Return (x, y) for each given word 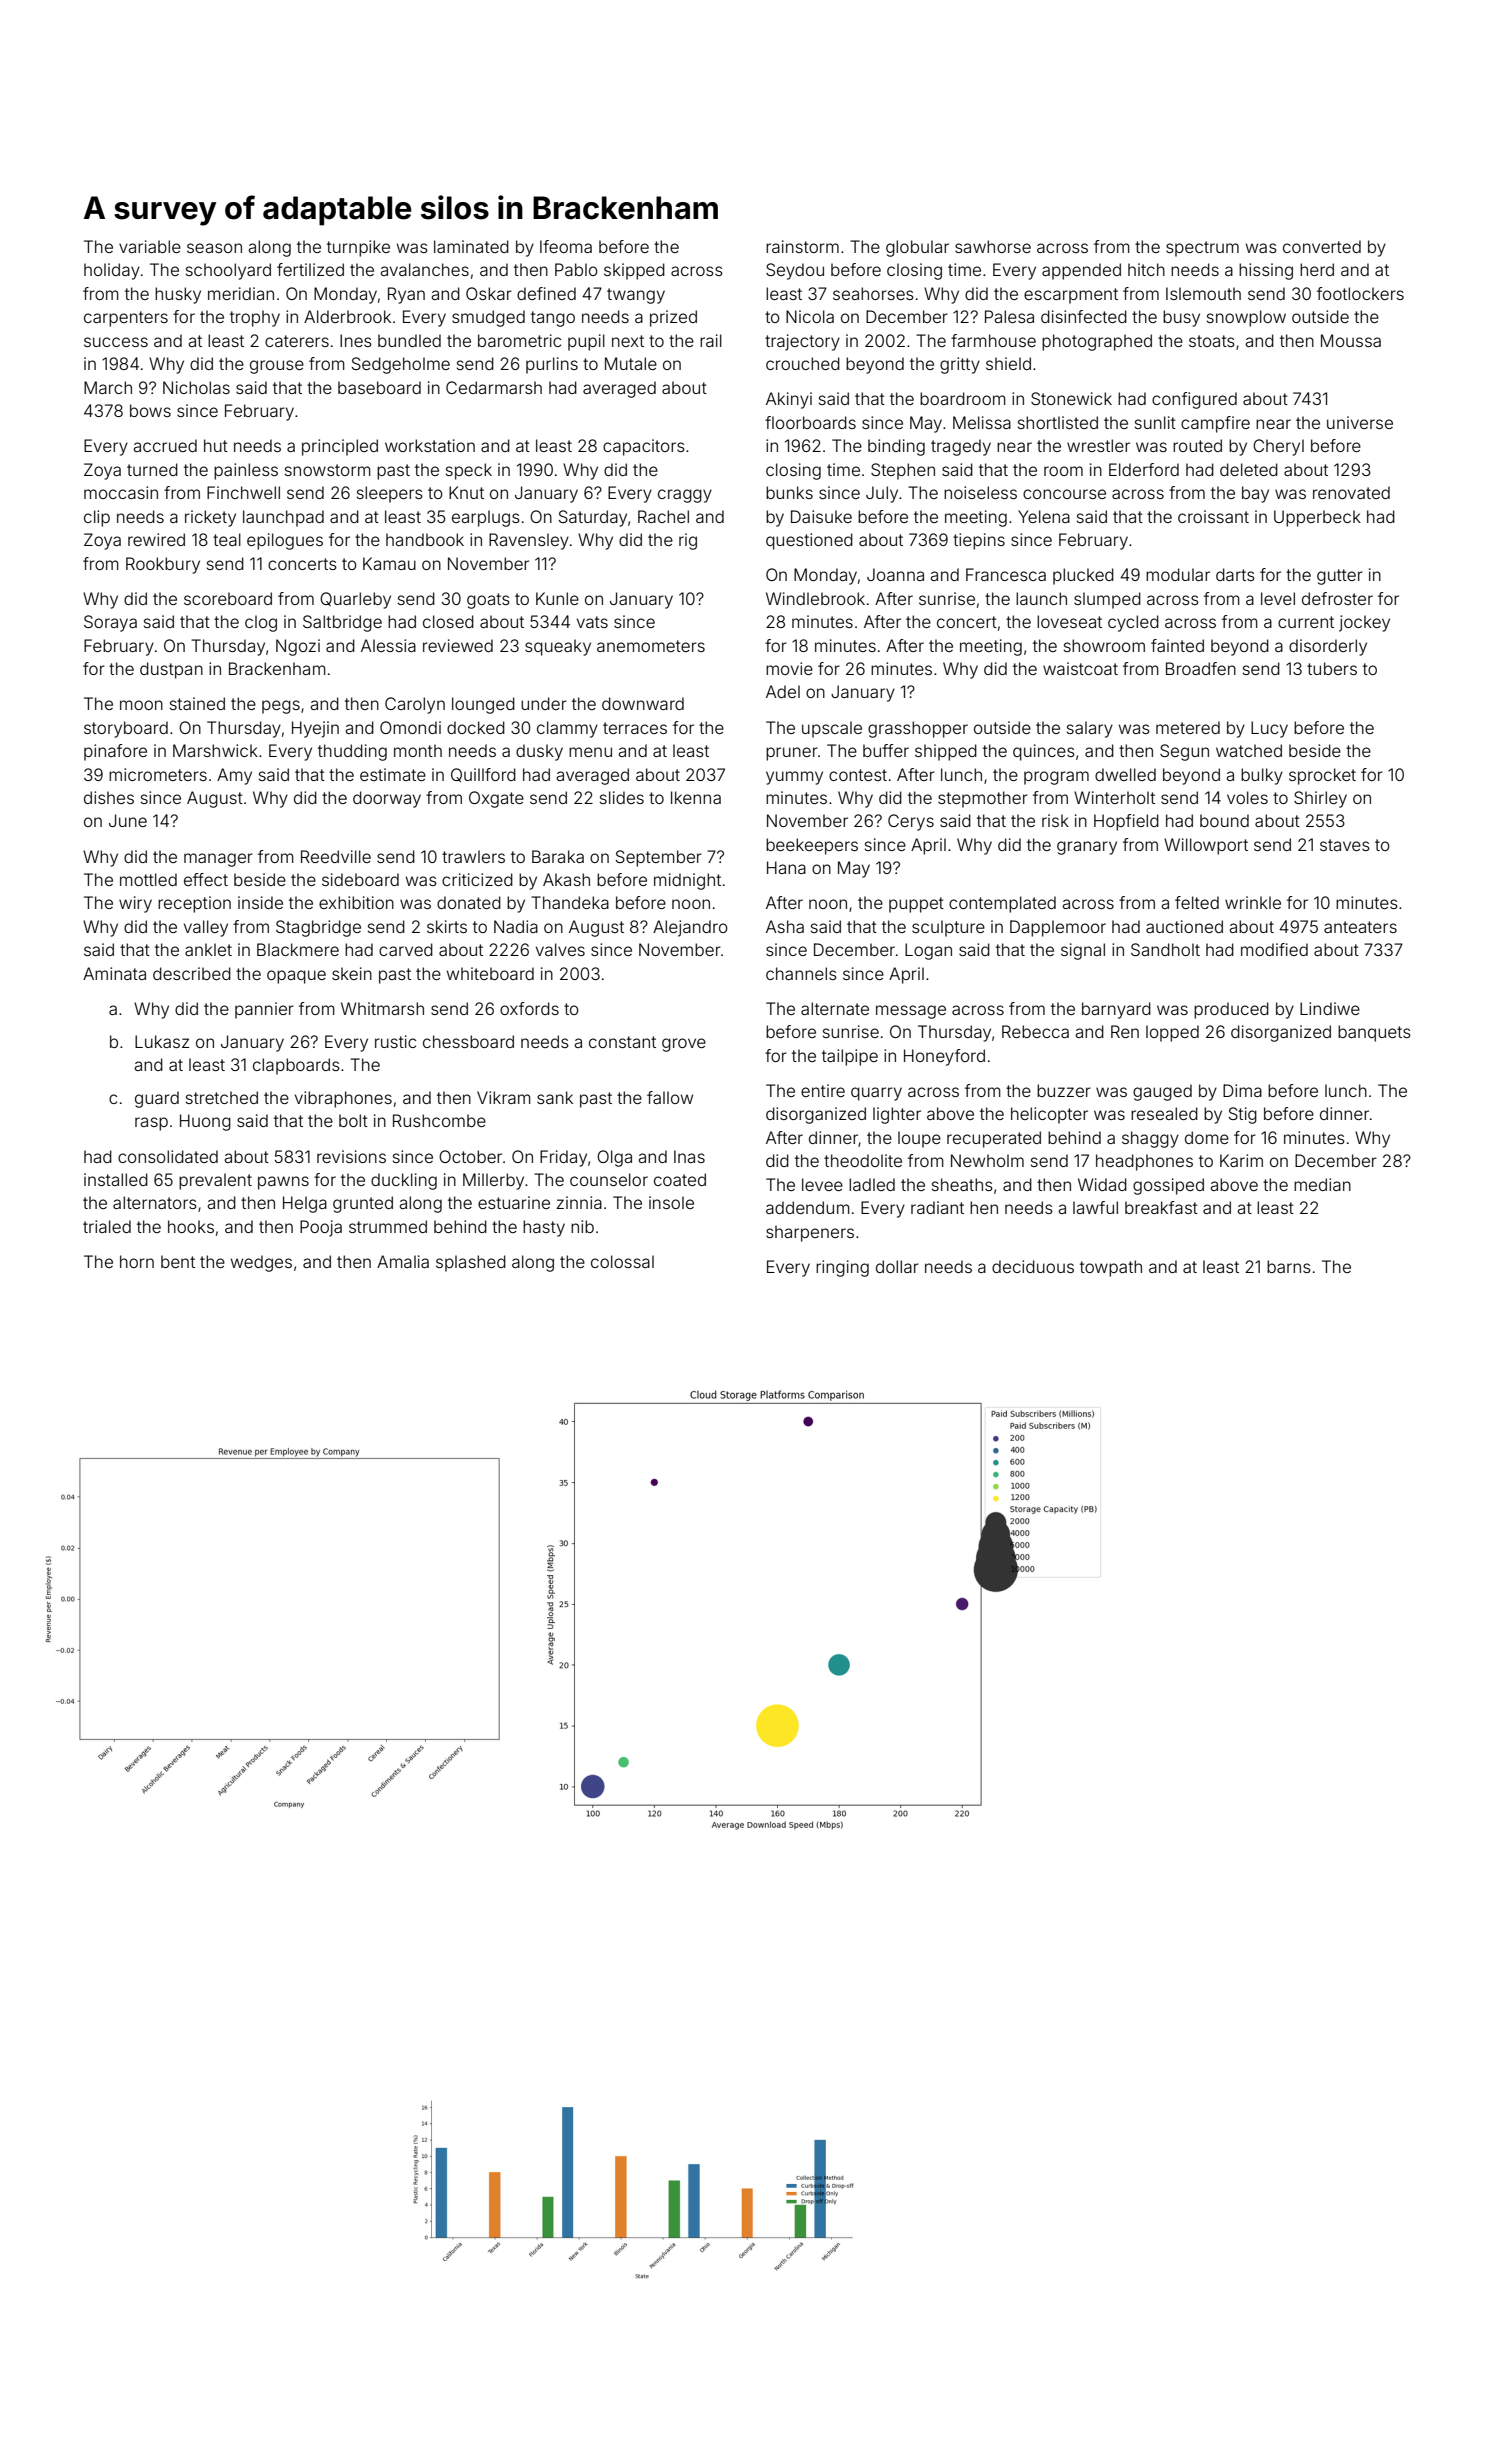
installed (116, 1179)
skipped (634, 271)
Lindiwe (1330, 1008)
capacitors (644, 447)
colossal (622, 1261)
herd (1317, 269)
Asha (785, 926)
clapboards (296, 1066)
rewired (156, 539)
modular (1178, 574)
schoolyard (228, 271)
